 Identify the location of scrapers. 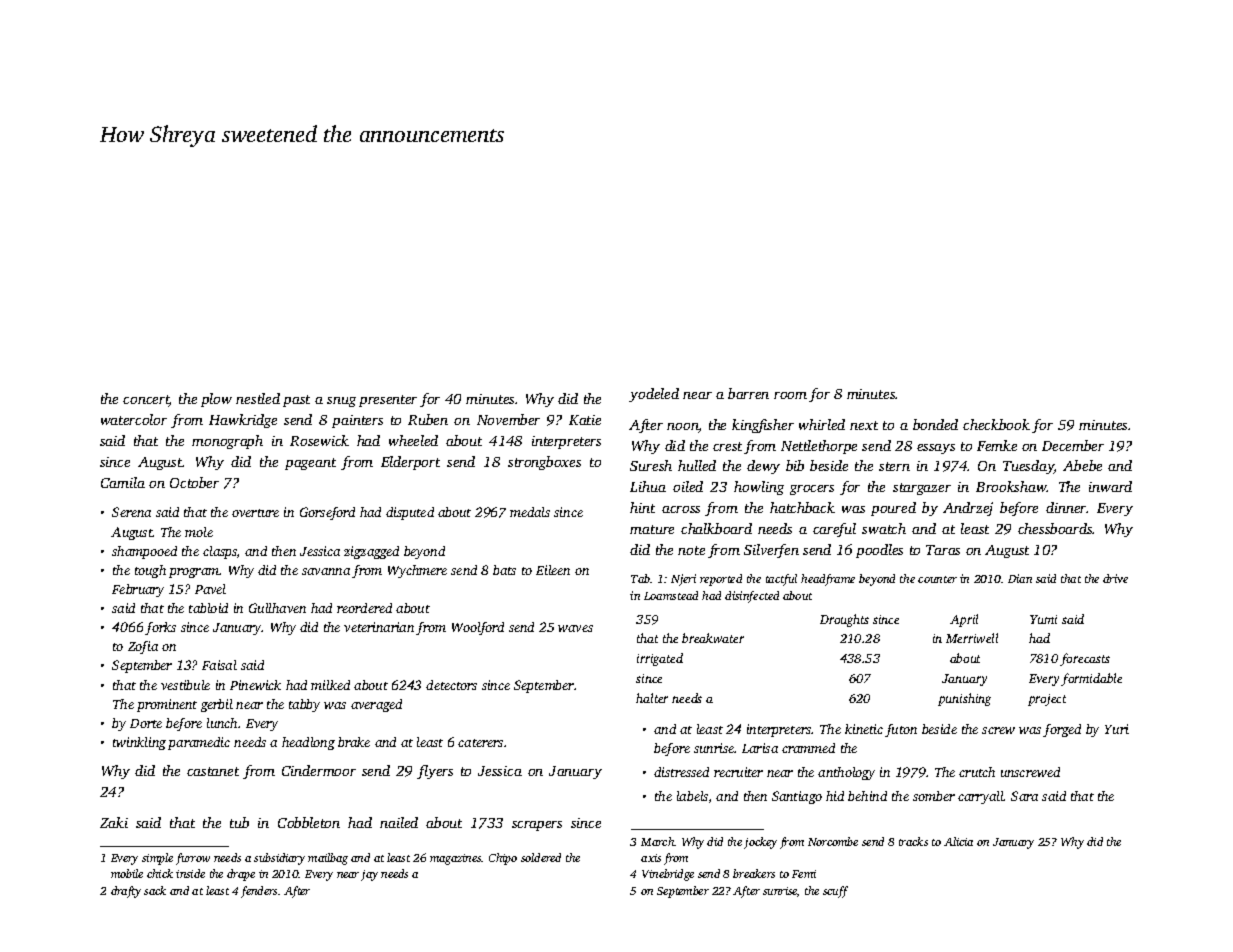
(537, 826).
